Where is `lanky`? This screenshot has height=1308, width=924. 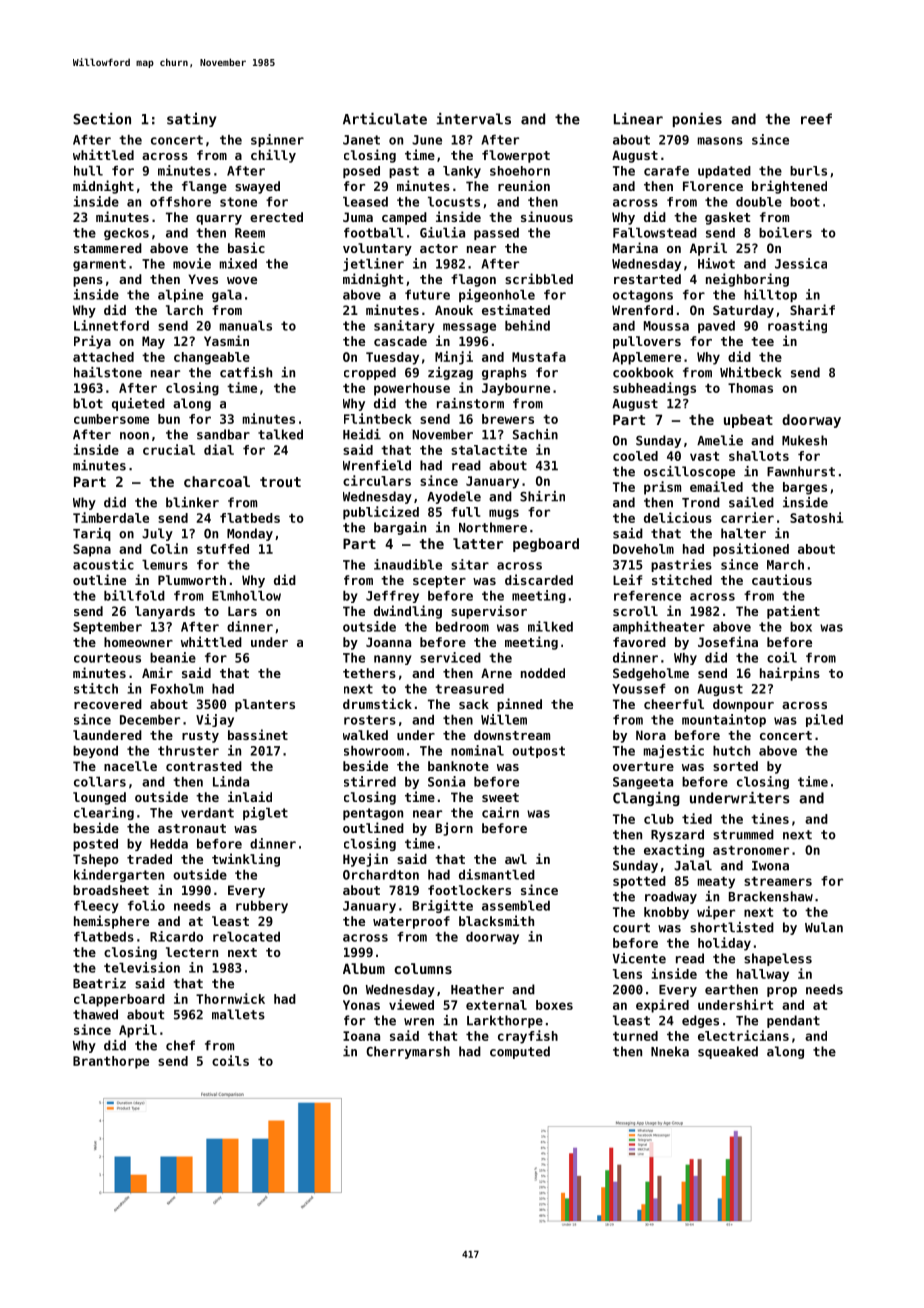 lanky is located at coordinates (462, 172).
